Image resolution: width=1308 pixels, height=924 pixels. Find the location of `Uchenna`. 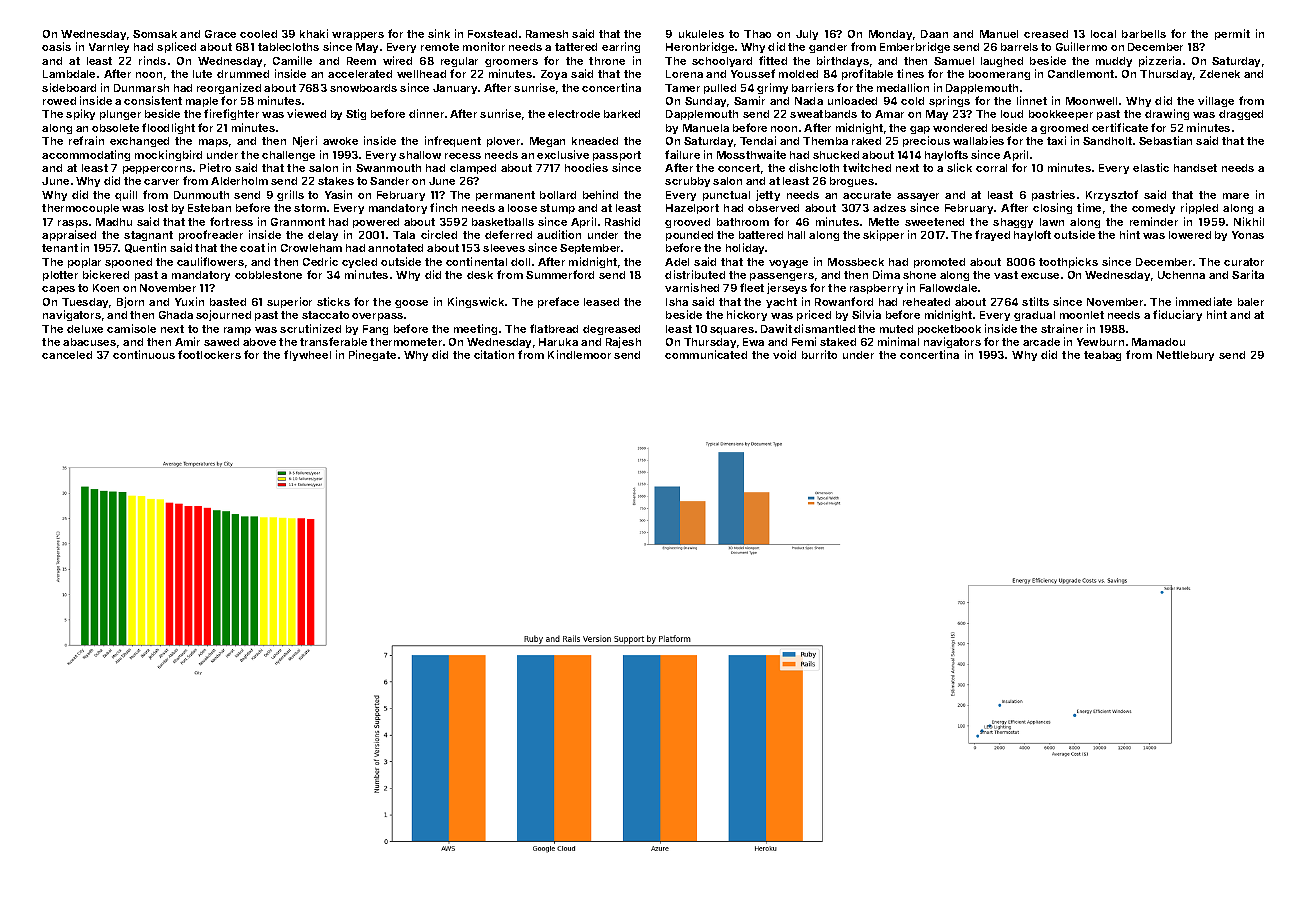

Uchenna is located at coordinates (1181, 275).
